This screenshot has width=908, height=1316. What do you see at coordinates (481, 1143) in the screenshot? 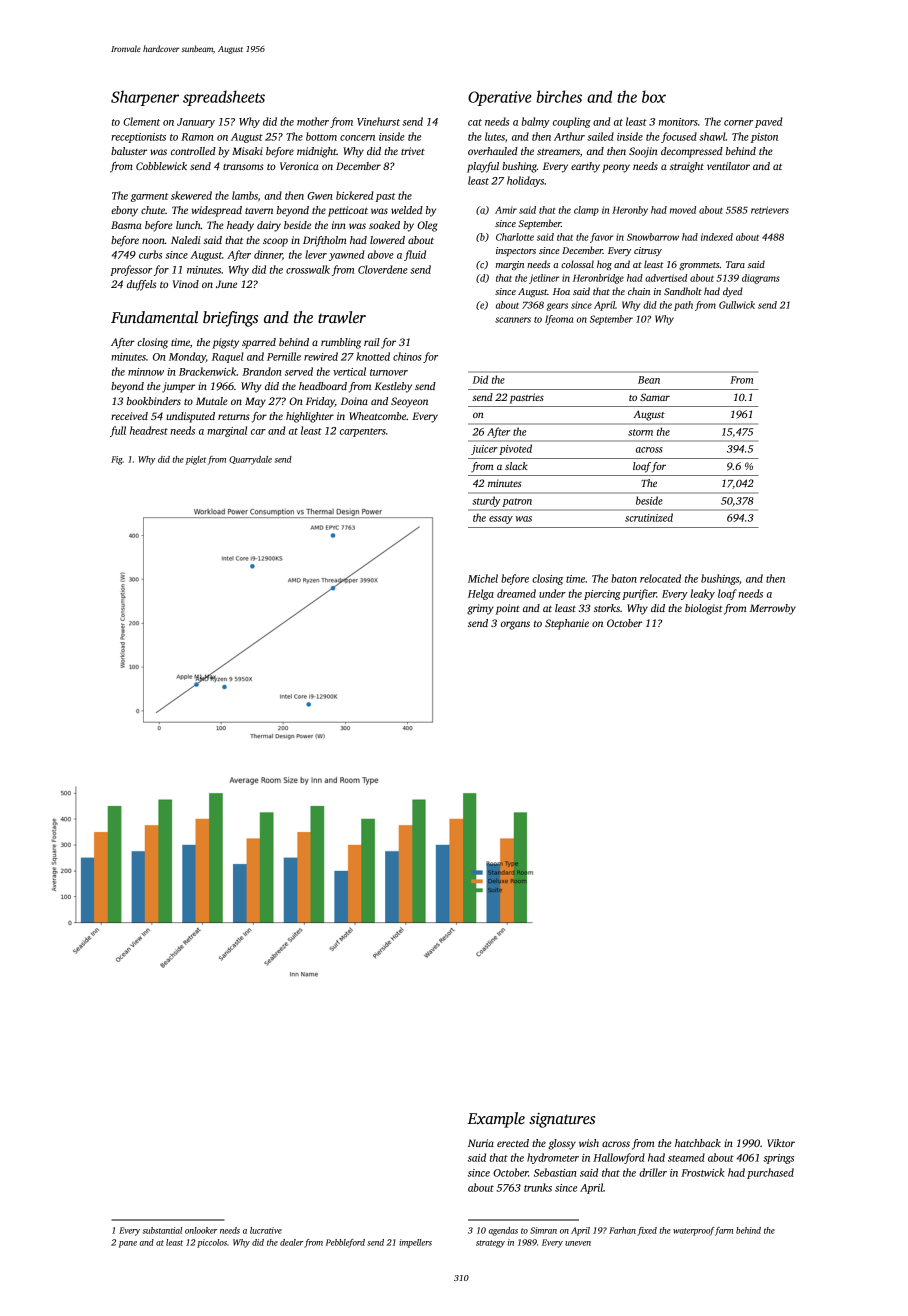
I see `Nuria` at bounding box center [481, 1143].
